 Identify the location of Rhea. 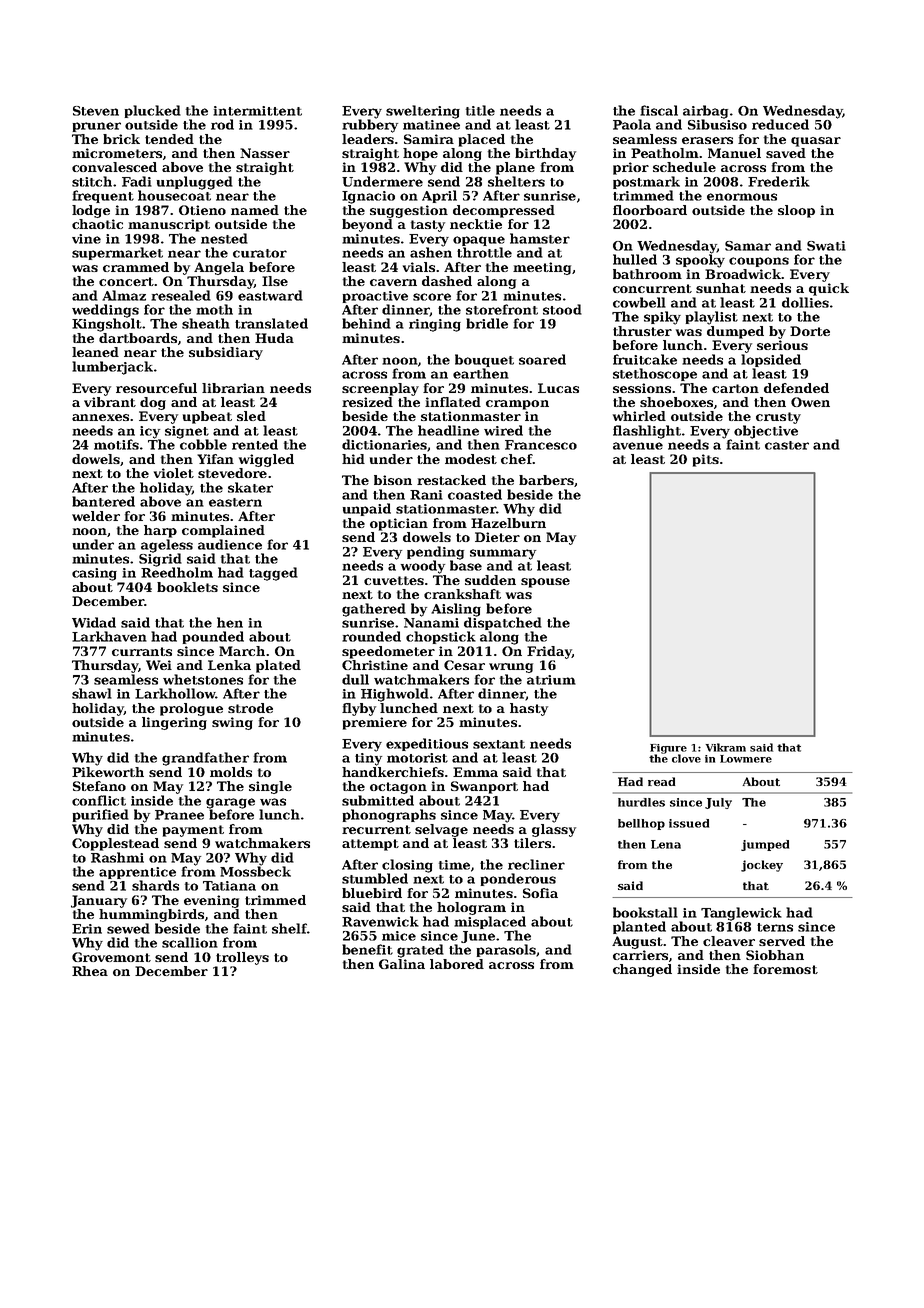
(90, 971).
